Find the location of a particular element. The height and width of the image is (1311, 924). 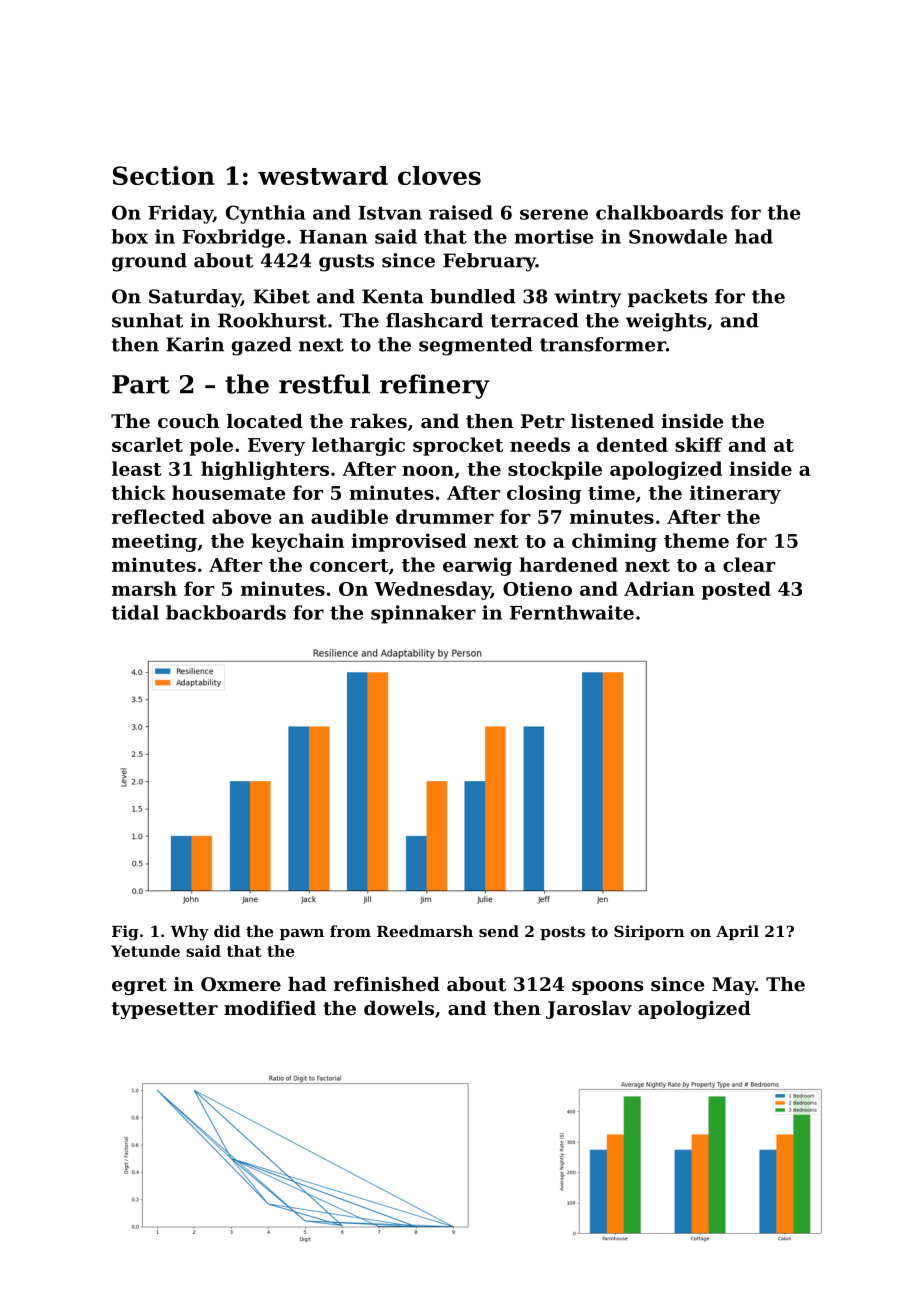

modified is located at coordinates (270, 1008).
